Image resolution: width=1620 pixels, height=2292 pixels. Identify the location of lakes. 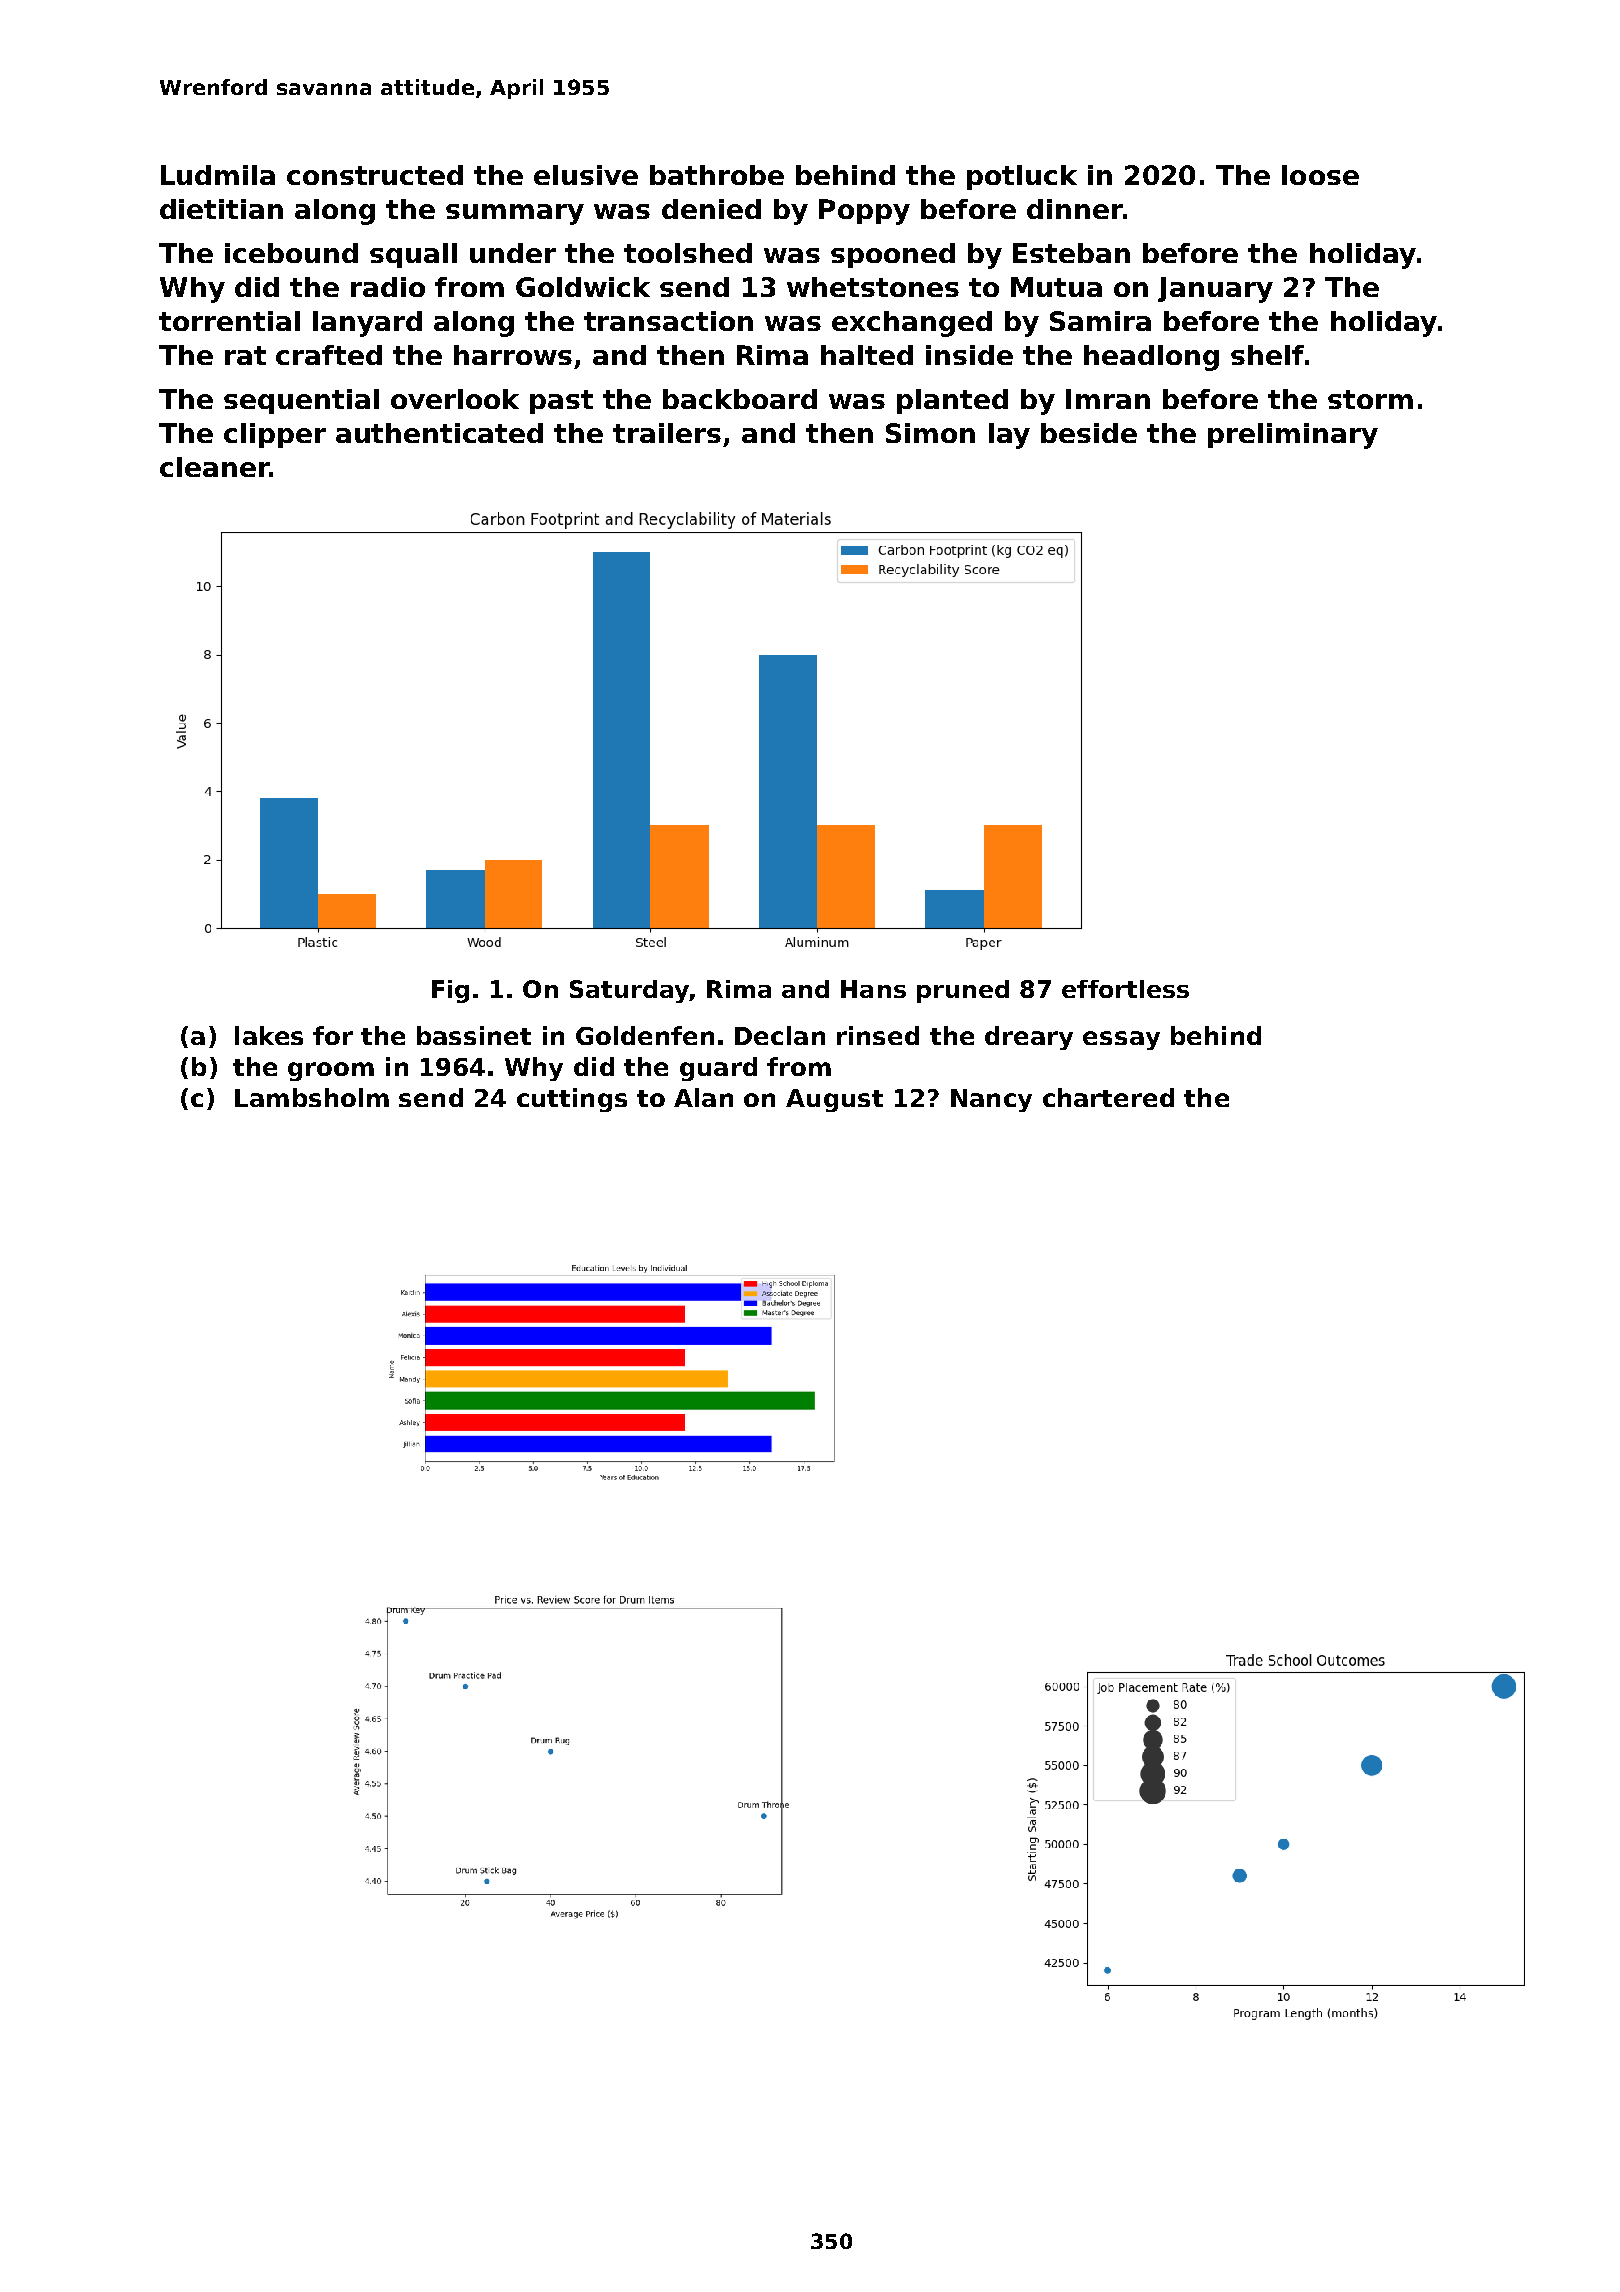
(269, 1035).
